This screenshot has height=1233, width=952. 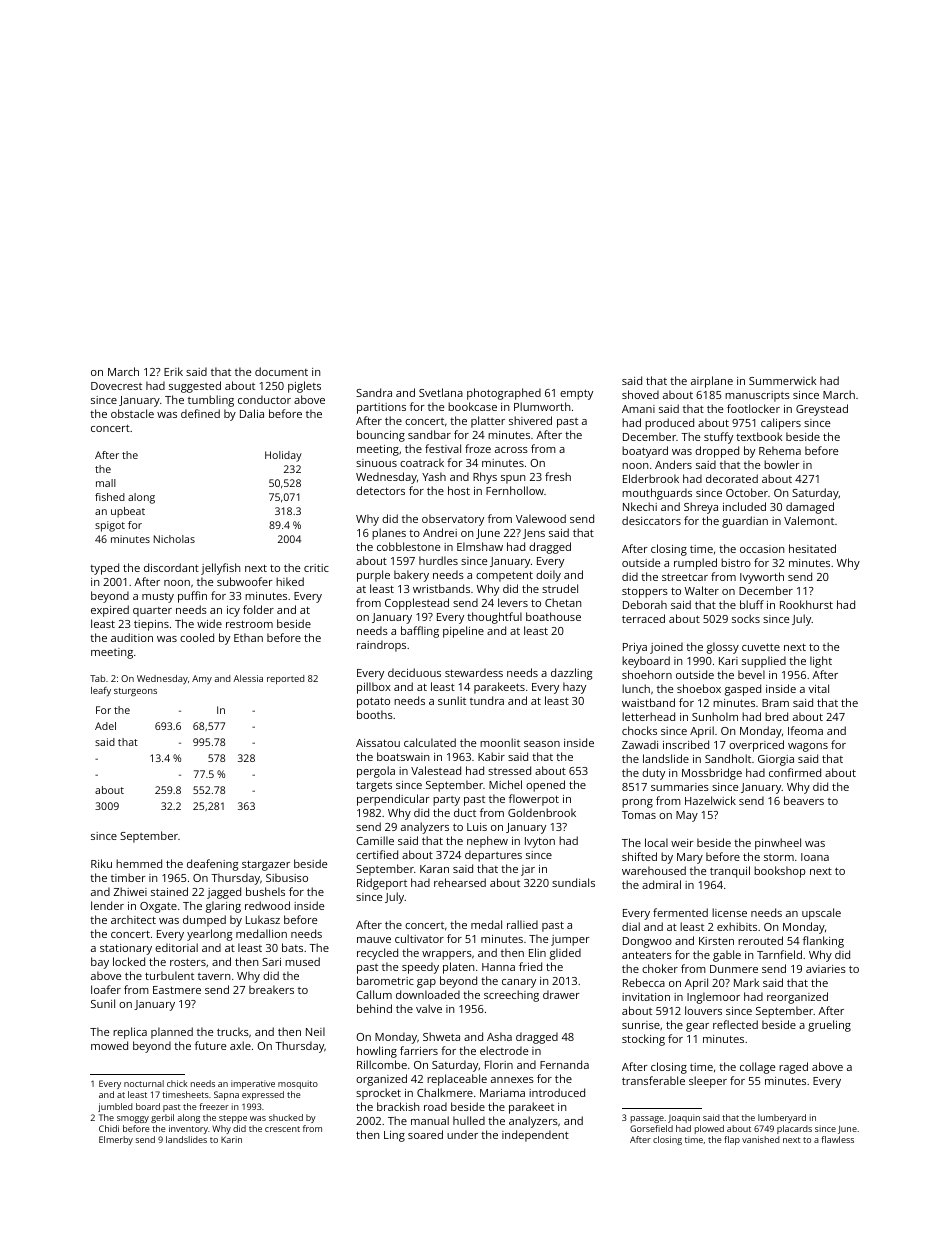 I want to click on deafening, so click(x=213, y=865).
